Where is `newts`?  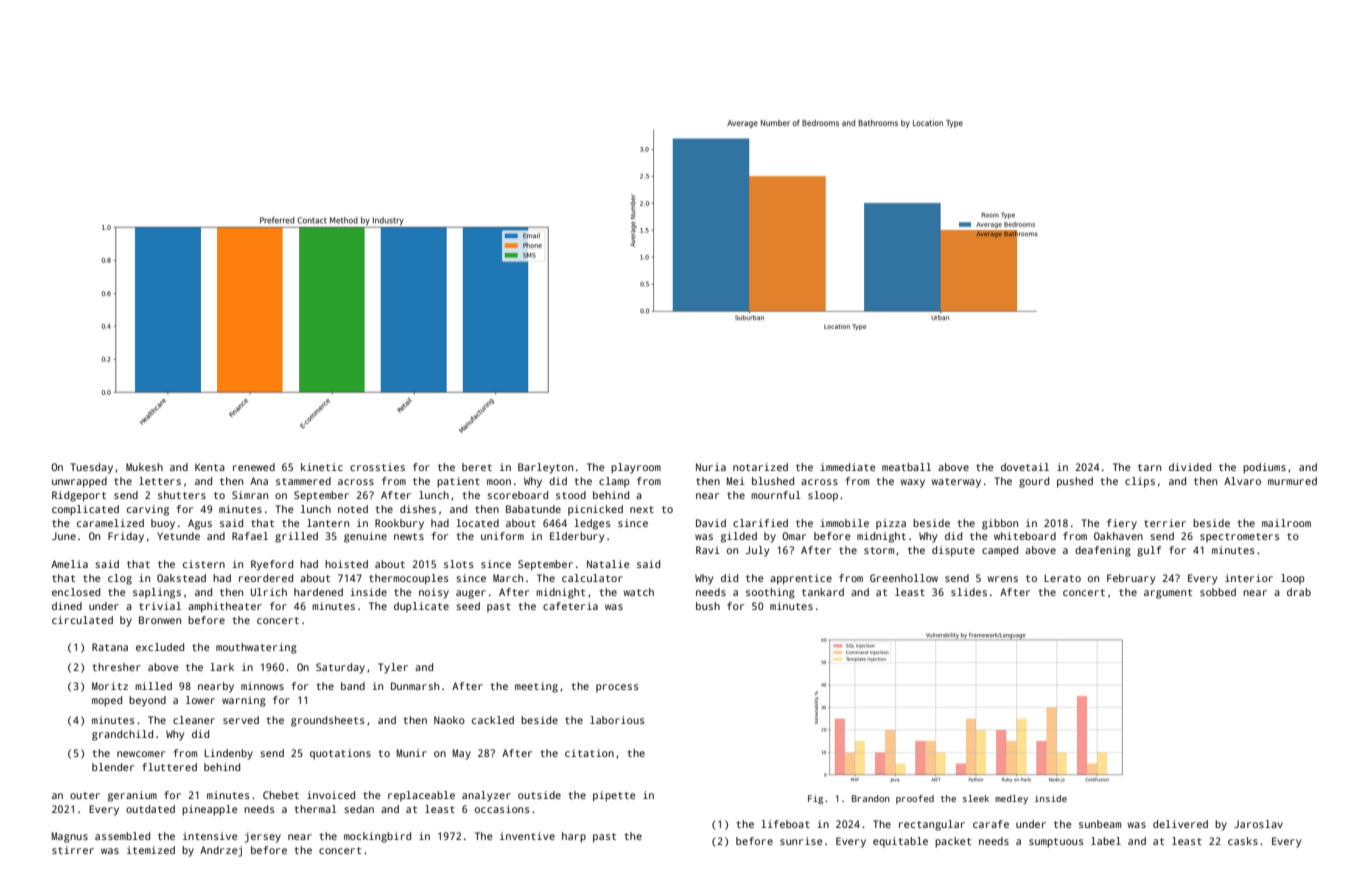 newts is located at coordinates (409, 536).
